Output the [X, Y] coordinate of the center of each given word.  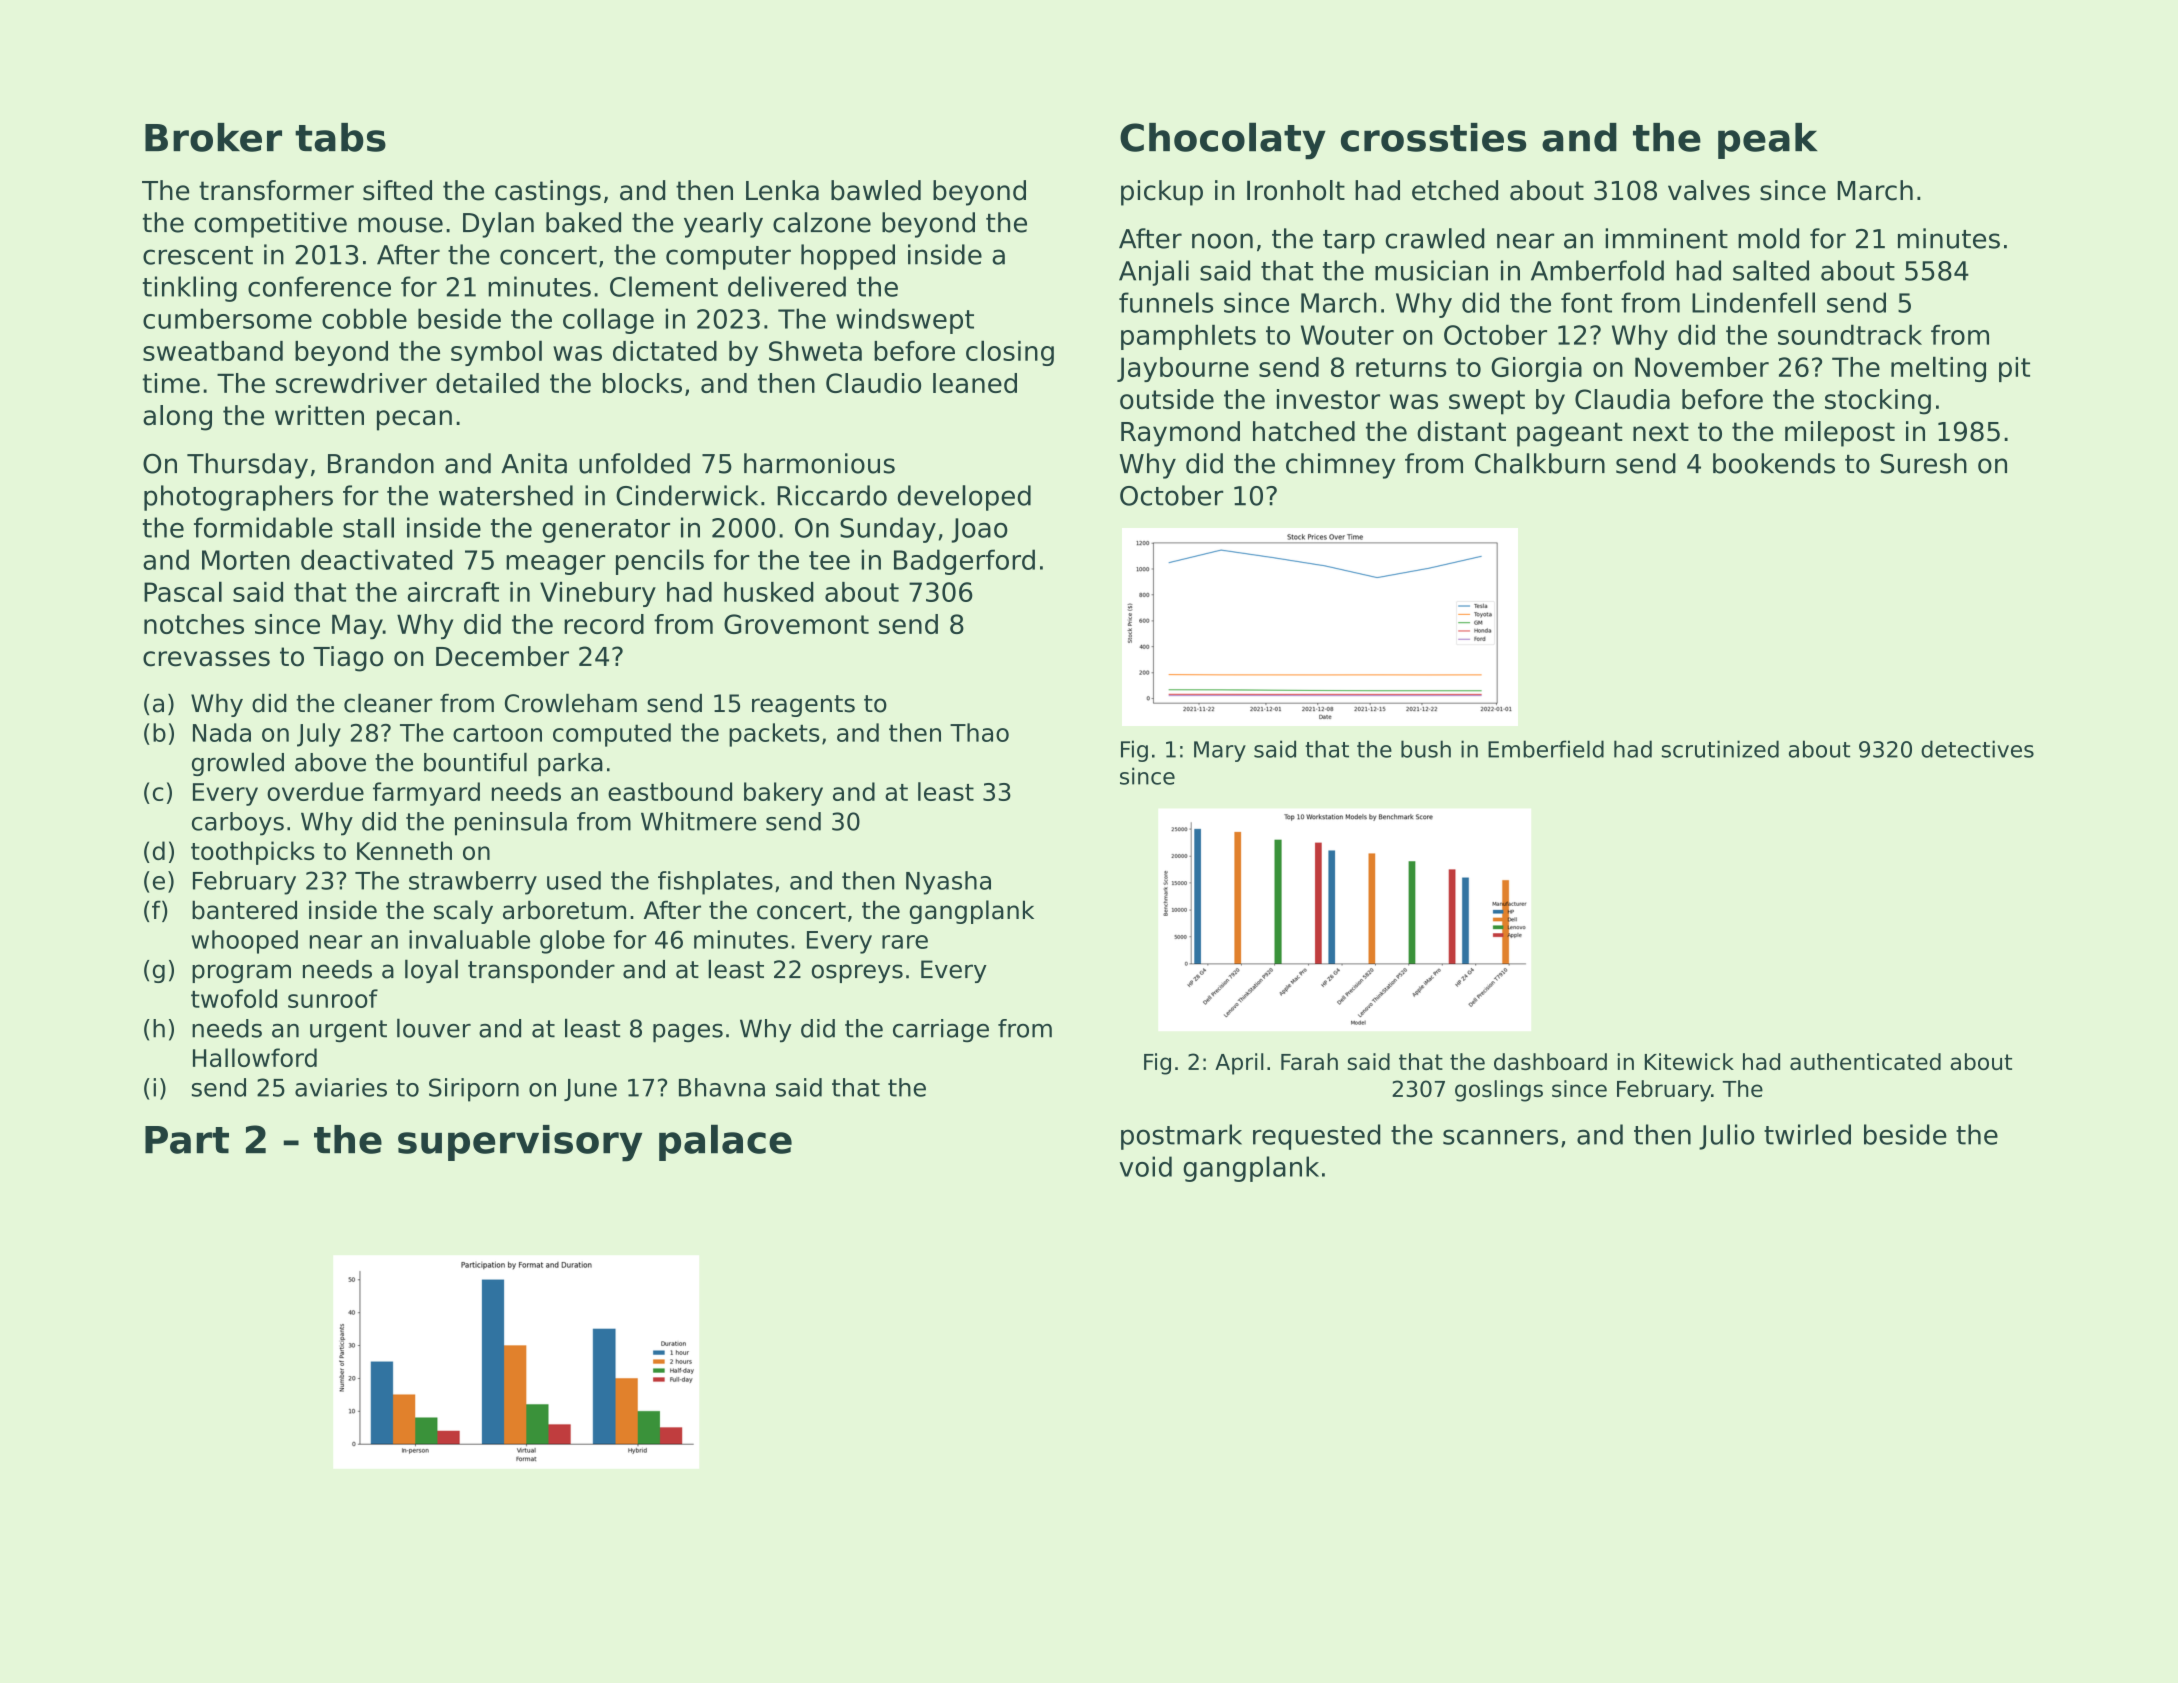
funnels [1166, 302]
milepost [1840, 434]
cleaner [388, 703]
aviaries [341, 1087]
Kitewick [1689, 1061]
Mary [1220, 751]
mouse [400, 225]
